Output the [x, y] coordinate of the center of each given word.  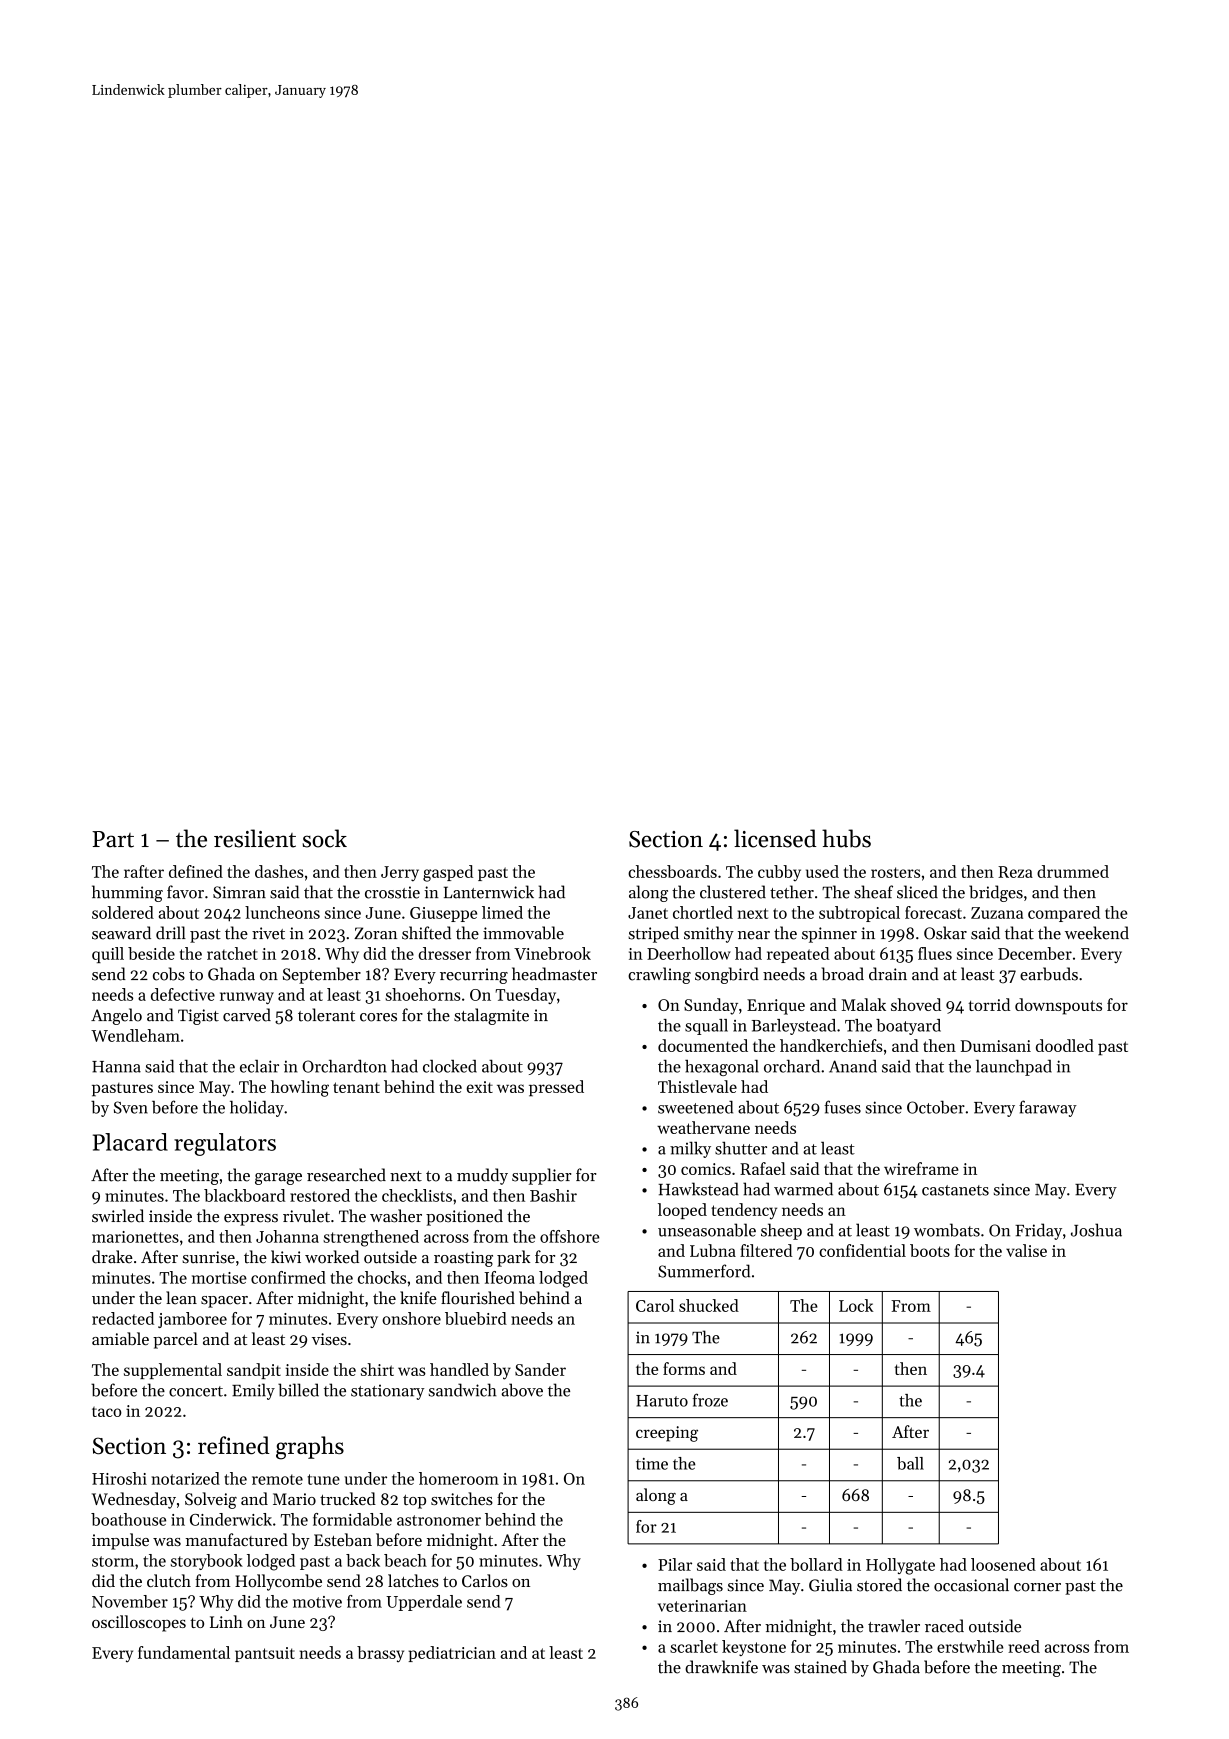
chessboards [672, 871]
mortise [219, 1278]
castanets [955, 1190]
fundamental [184, 1652]
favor [185, 892]
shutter [741, 1148]
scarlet [694, 1646]
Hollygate [900, 1566]
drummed [1073, 871]
